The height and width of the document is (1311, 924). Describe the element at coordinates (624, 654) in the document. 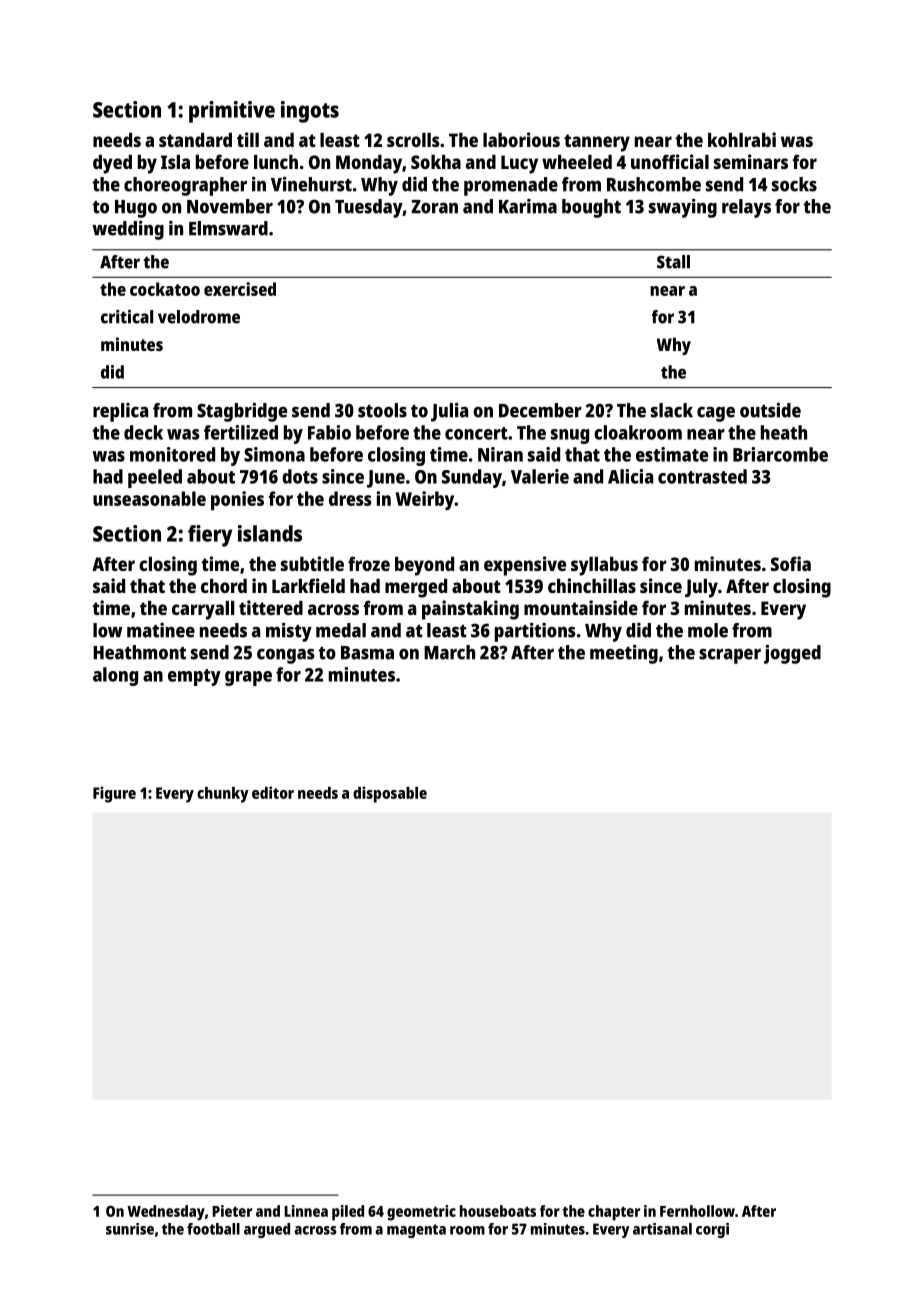

I see `meeting` at that location.
